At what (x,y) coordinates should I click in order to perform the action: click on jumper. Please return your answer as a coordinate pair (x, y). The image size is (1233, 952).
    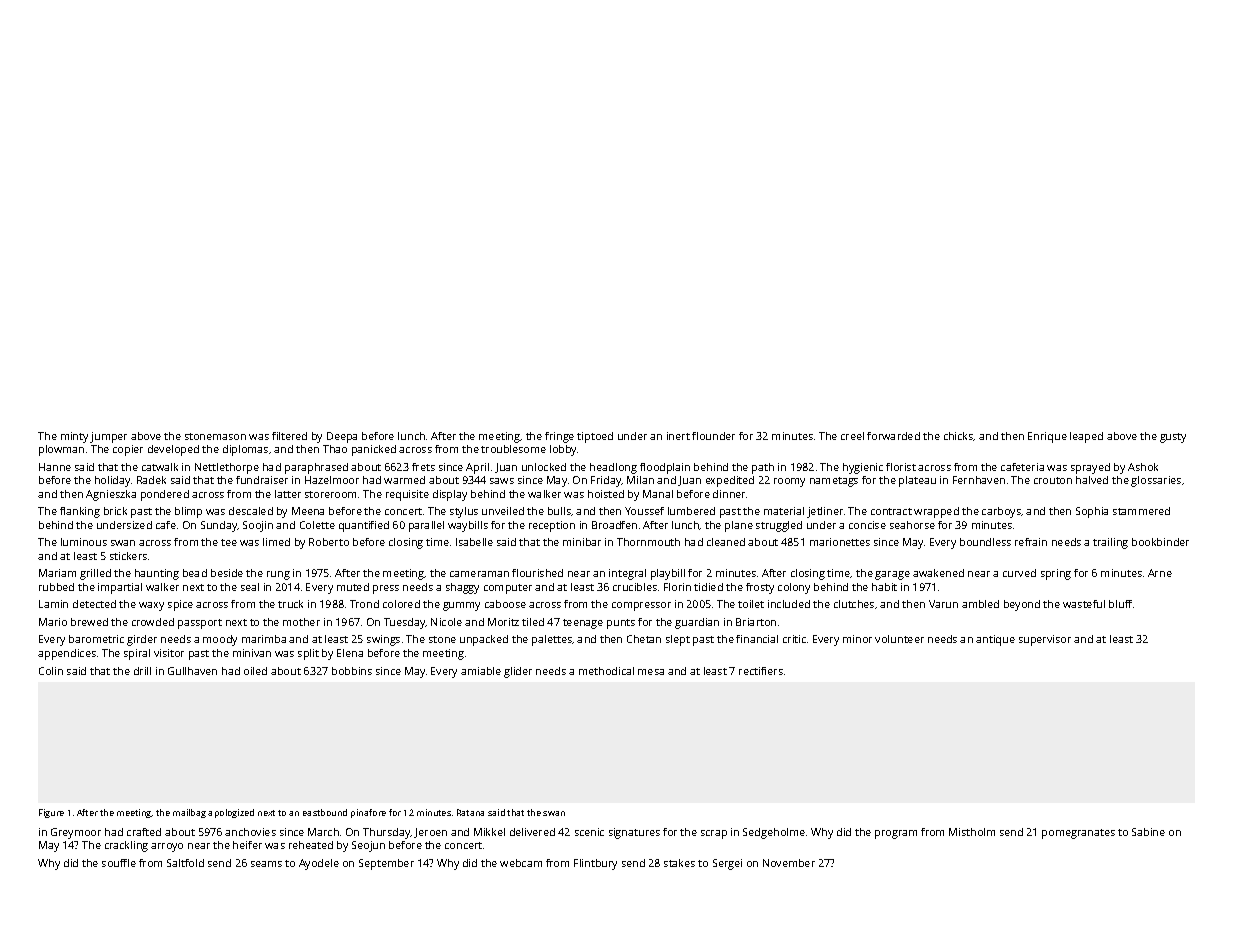
    Looking at the image, I should click on (108, 437).
